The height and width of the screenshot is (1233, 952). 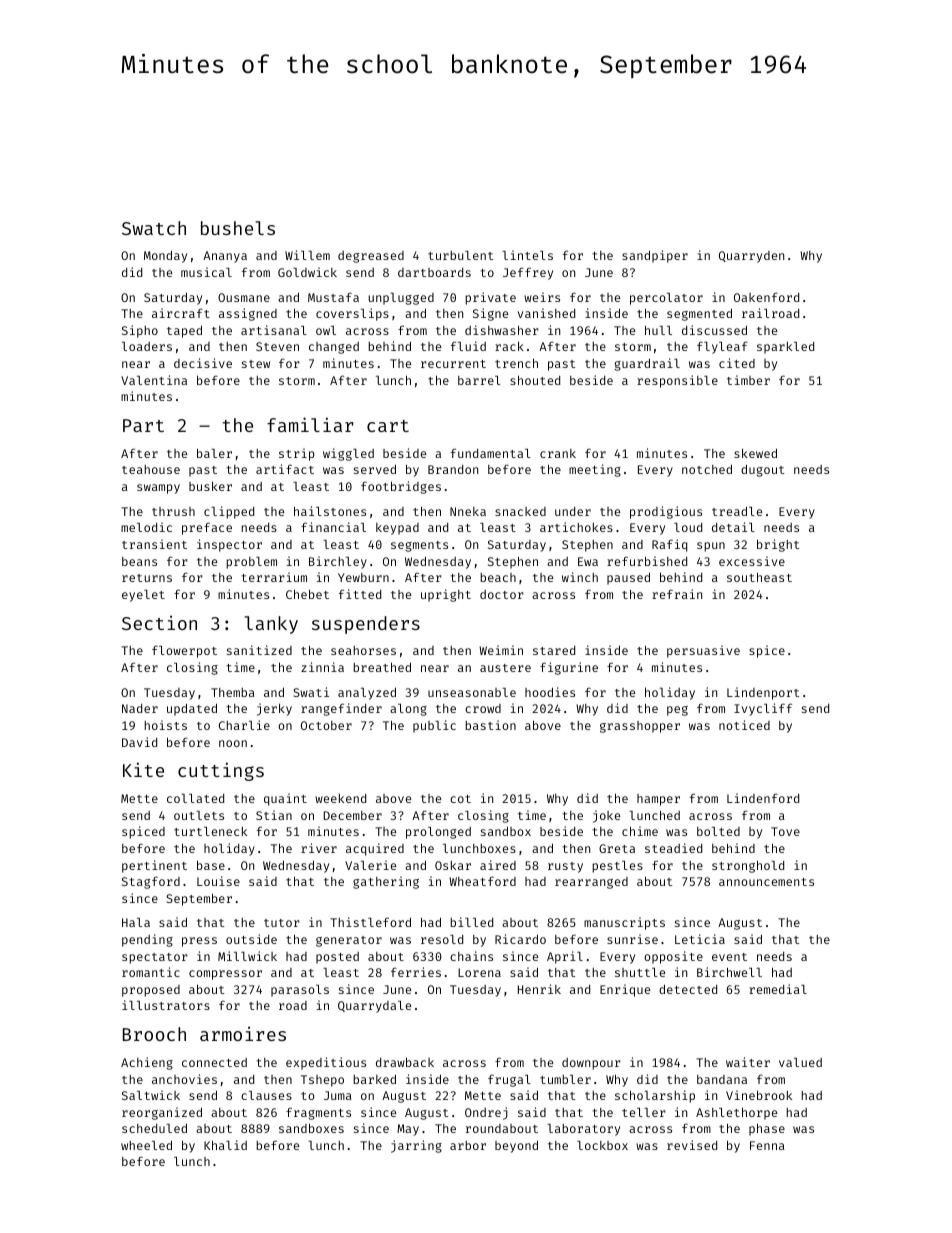 I want to click on sanitized, so click(x=259, y=650).
